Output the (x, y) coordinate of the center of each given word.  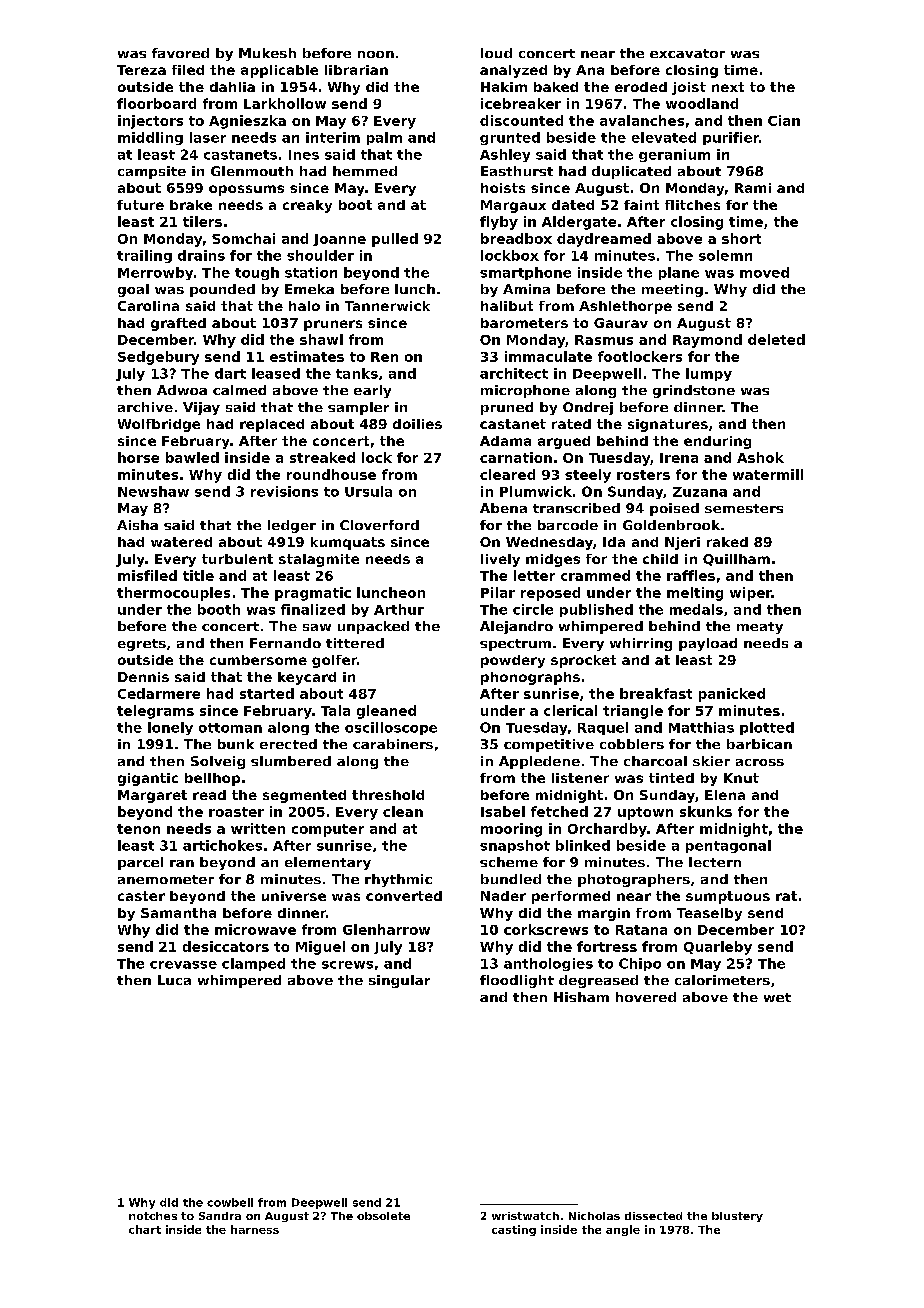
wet (777, 997)
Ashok (760, 457)
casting (514, 1230)
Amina (526, 289)
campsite (152, 172)
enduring (717, 442)
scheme (509, 862)
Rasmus (604, 340)
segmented (304, 796)
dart (230, 373)
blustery (737, 1217)
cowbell (230, 1202)
